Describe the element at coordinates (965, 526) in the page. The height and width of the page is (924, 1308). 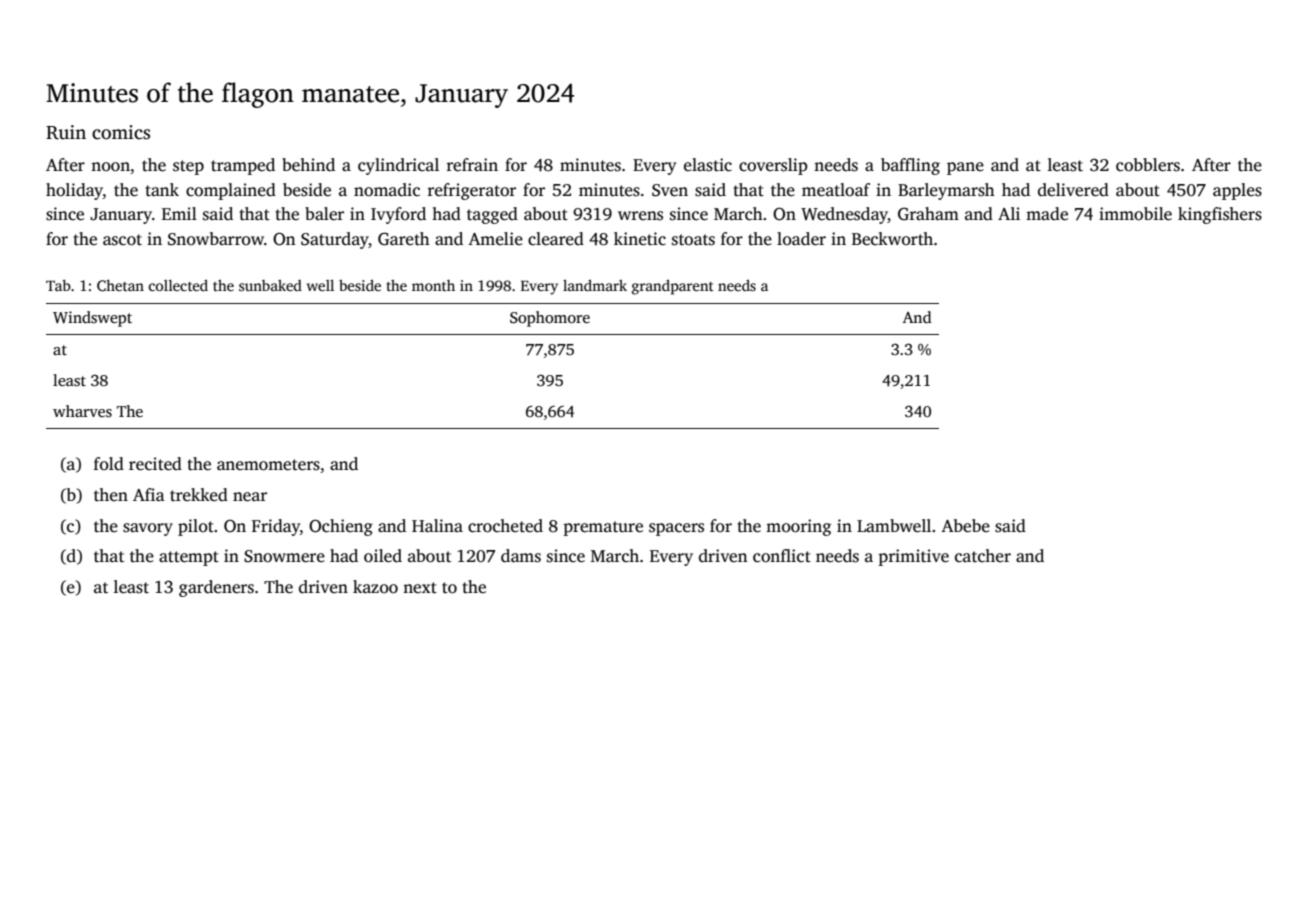
I see `Abebe` at that location.
